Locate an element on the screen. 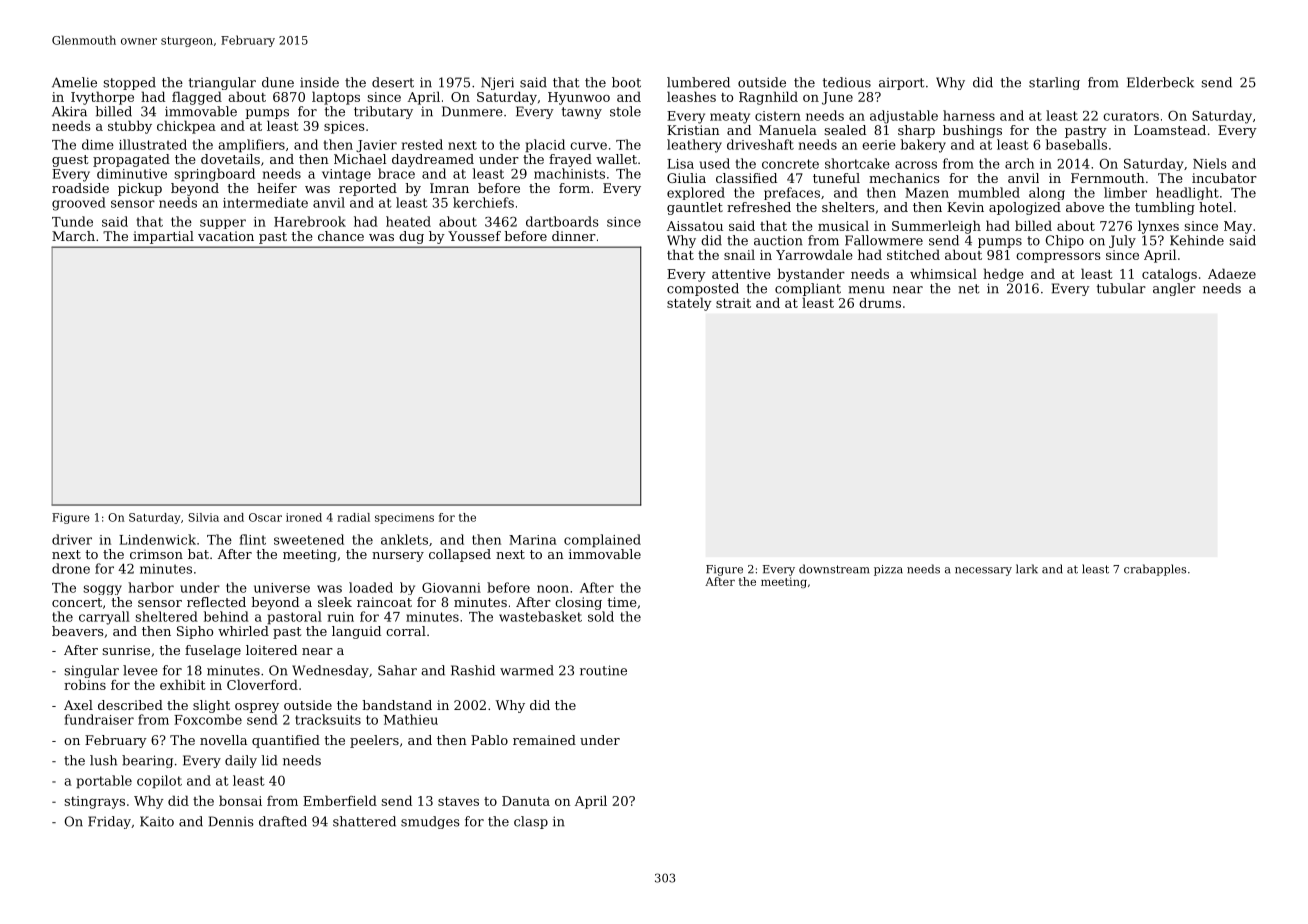  shattered is located at coordinates (364, 821).
